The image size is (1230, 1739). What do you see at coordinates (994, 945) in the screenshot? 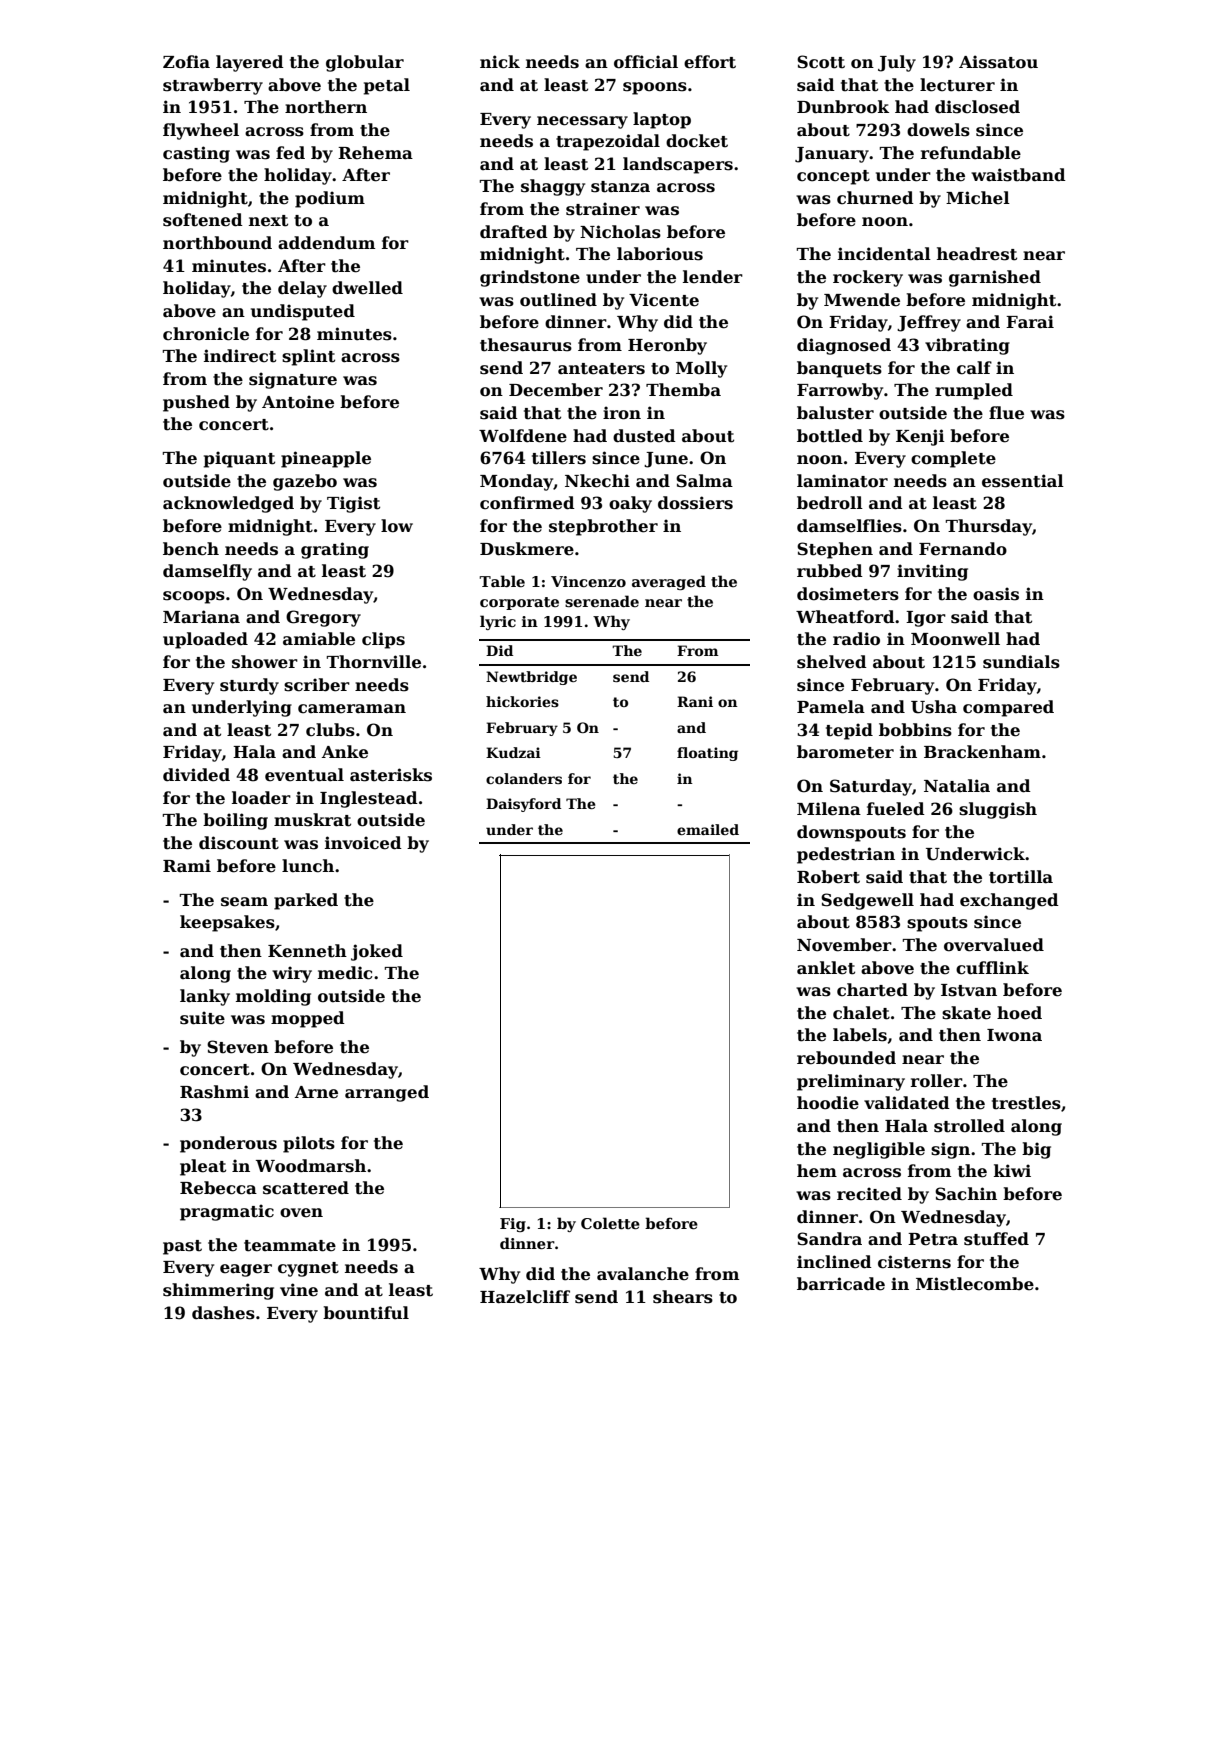
I see `overvalued` at bounding box center [994, 945].
